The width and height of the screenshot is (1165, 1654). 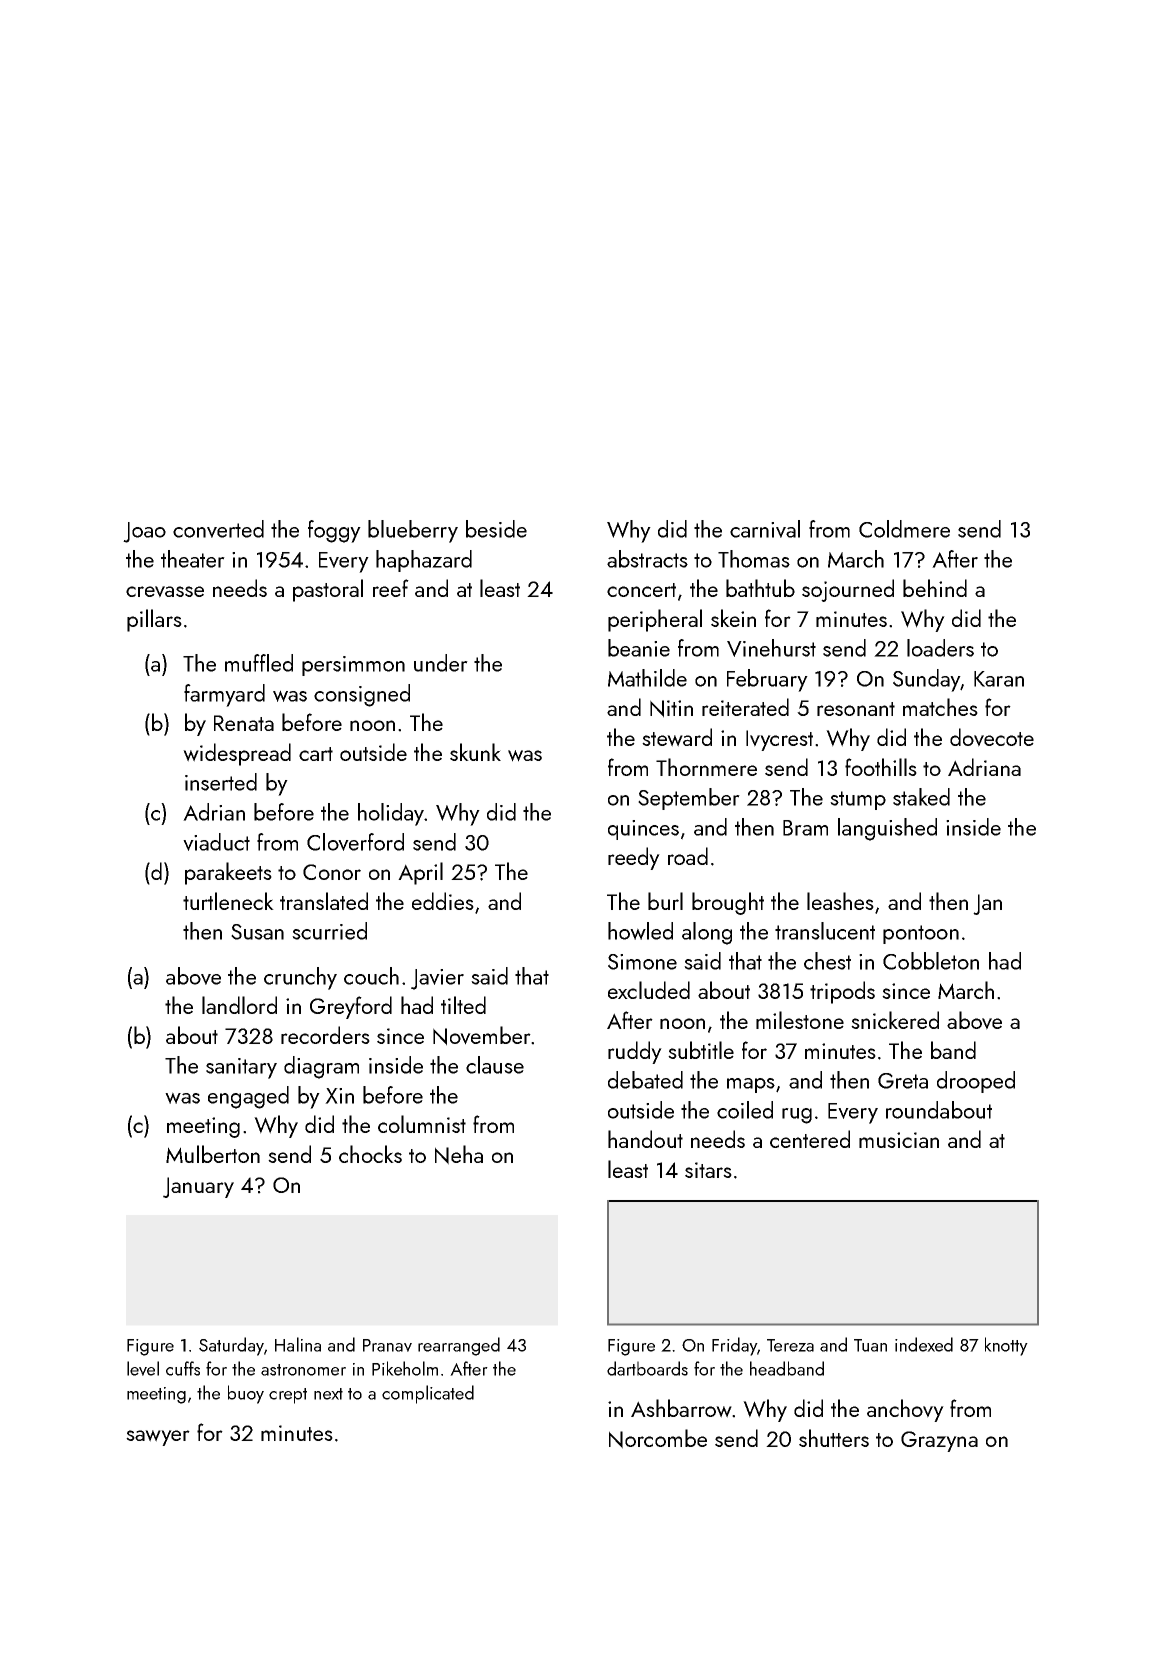 I want to click on snickered, so click(x=895, y=1020).
